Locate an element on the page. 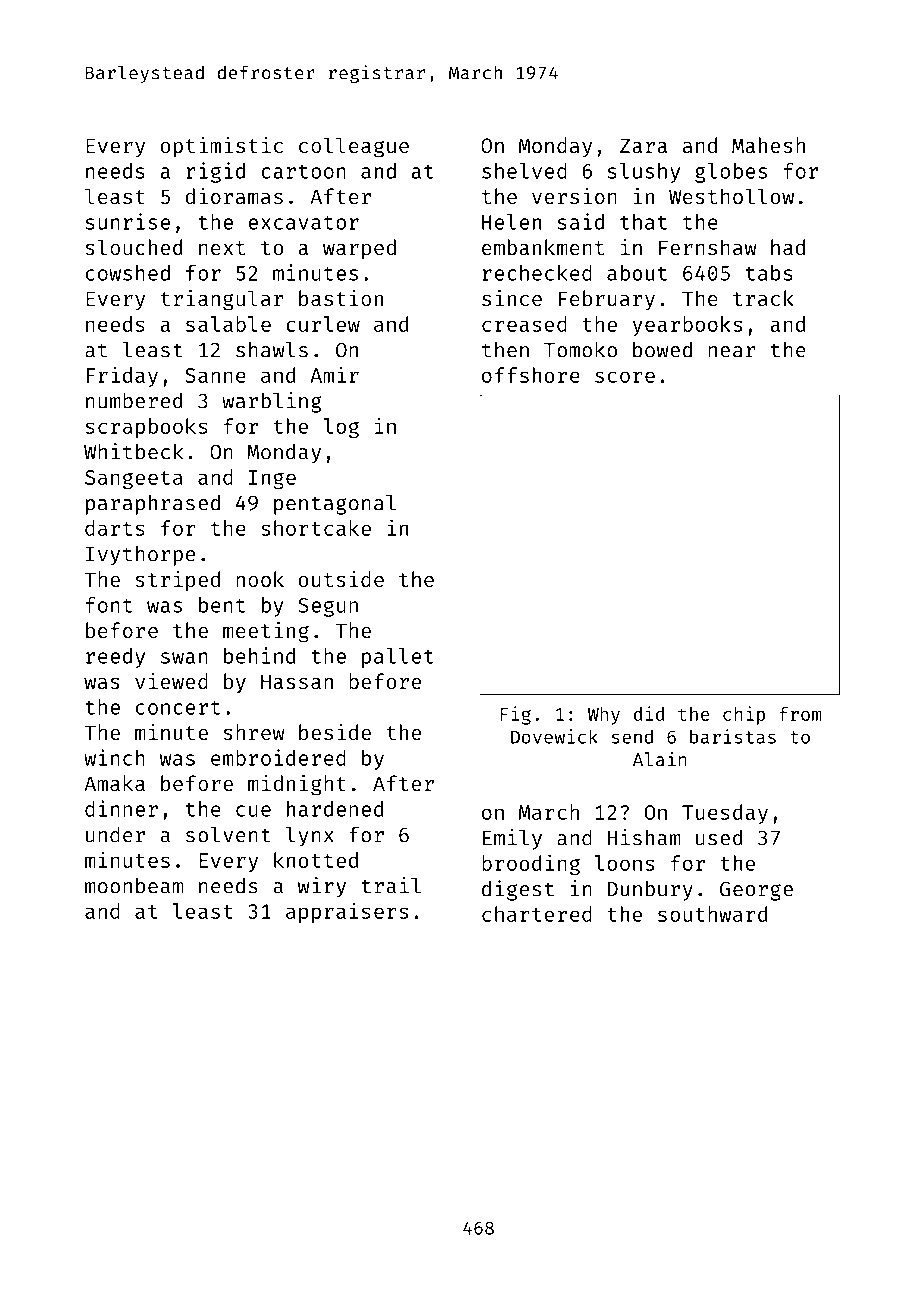  next is located at coordinates (222, 248).
